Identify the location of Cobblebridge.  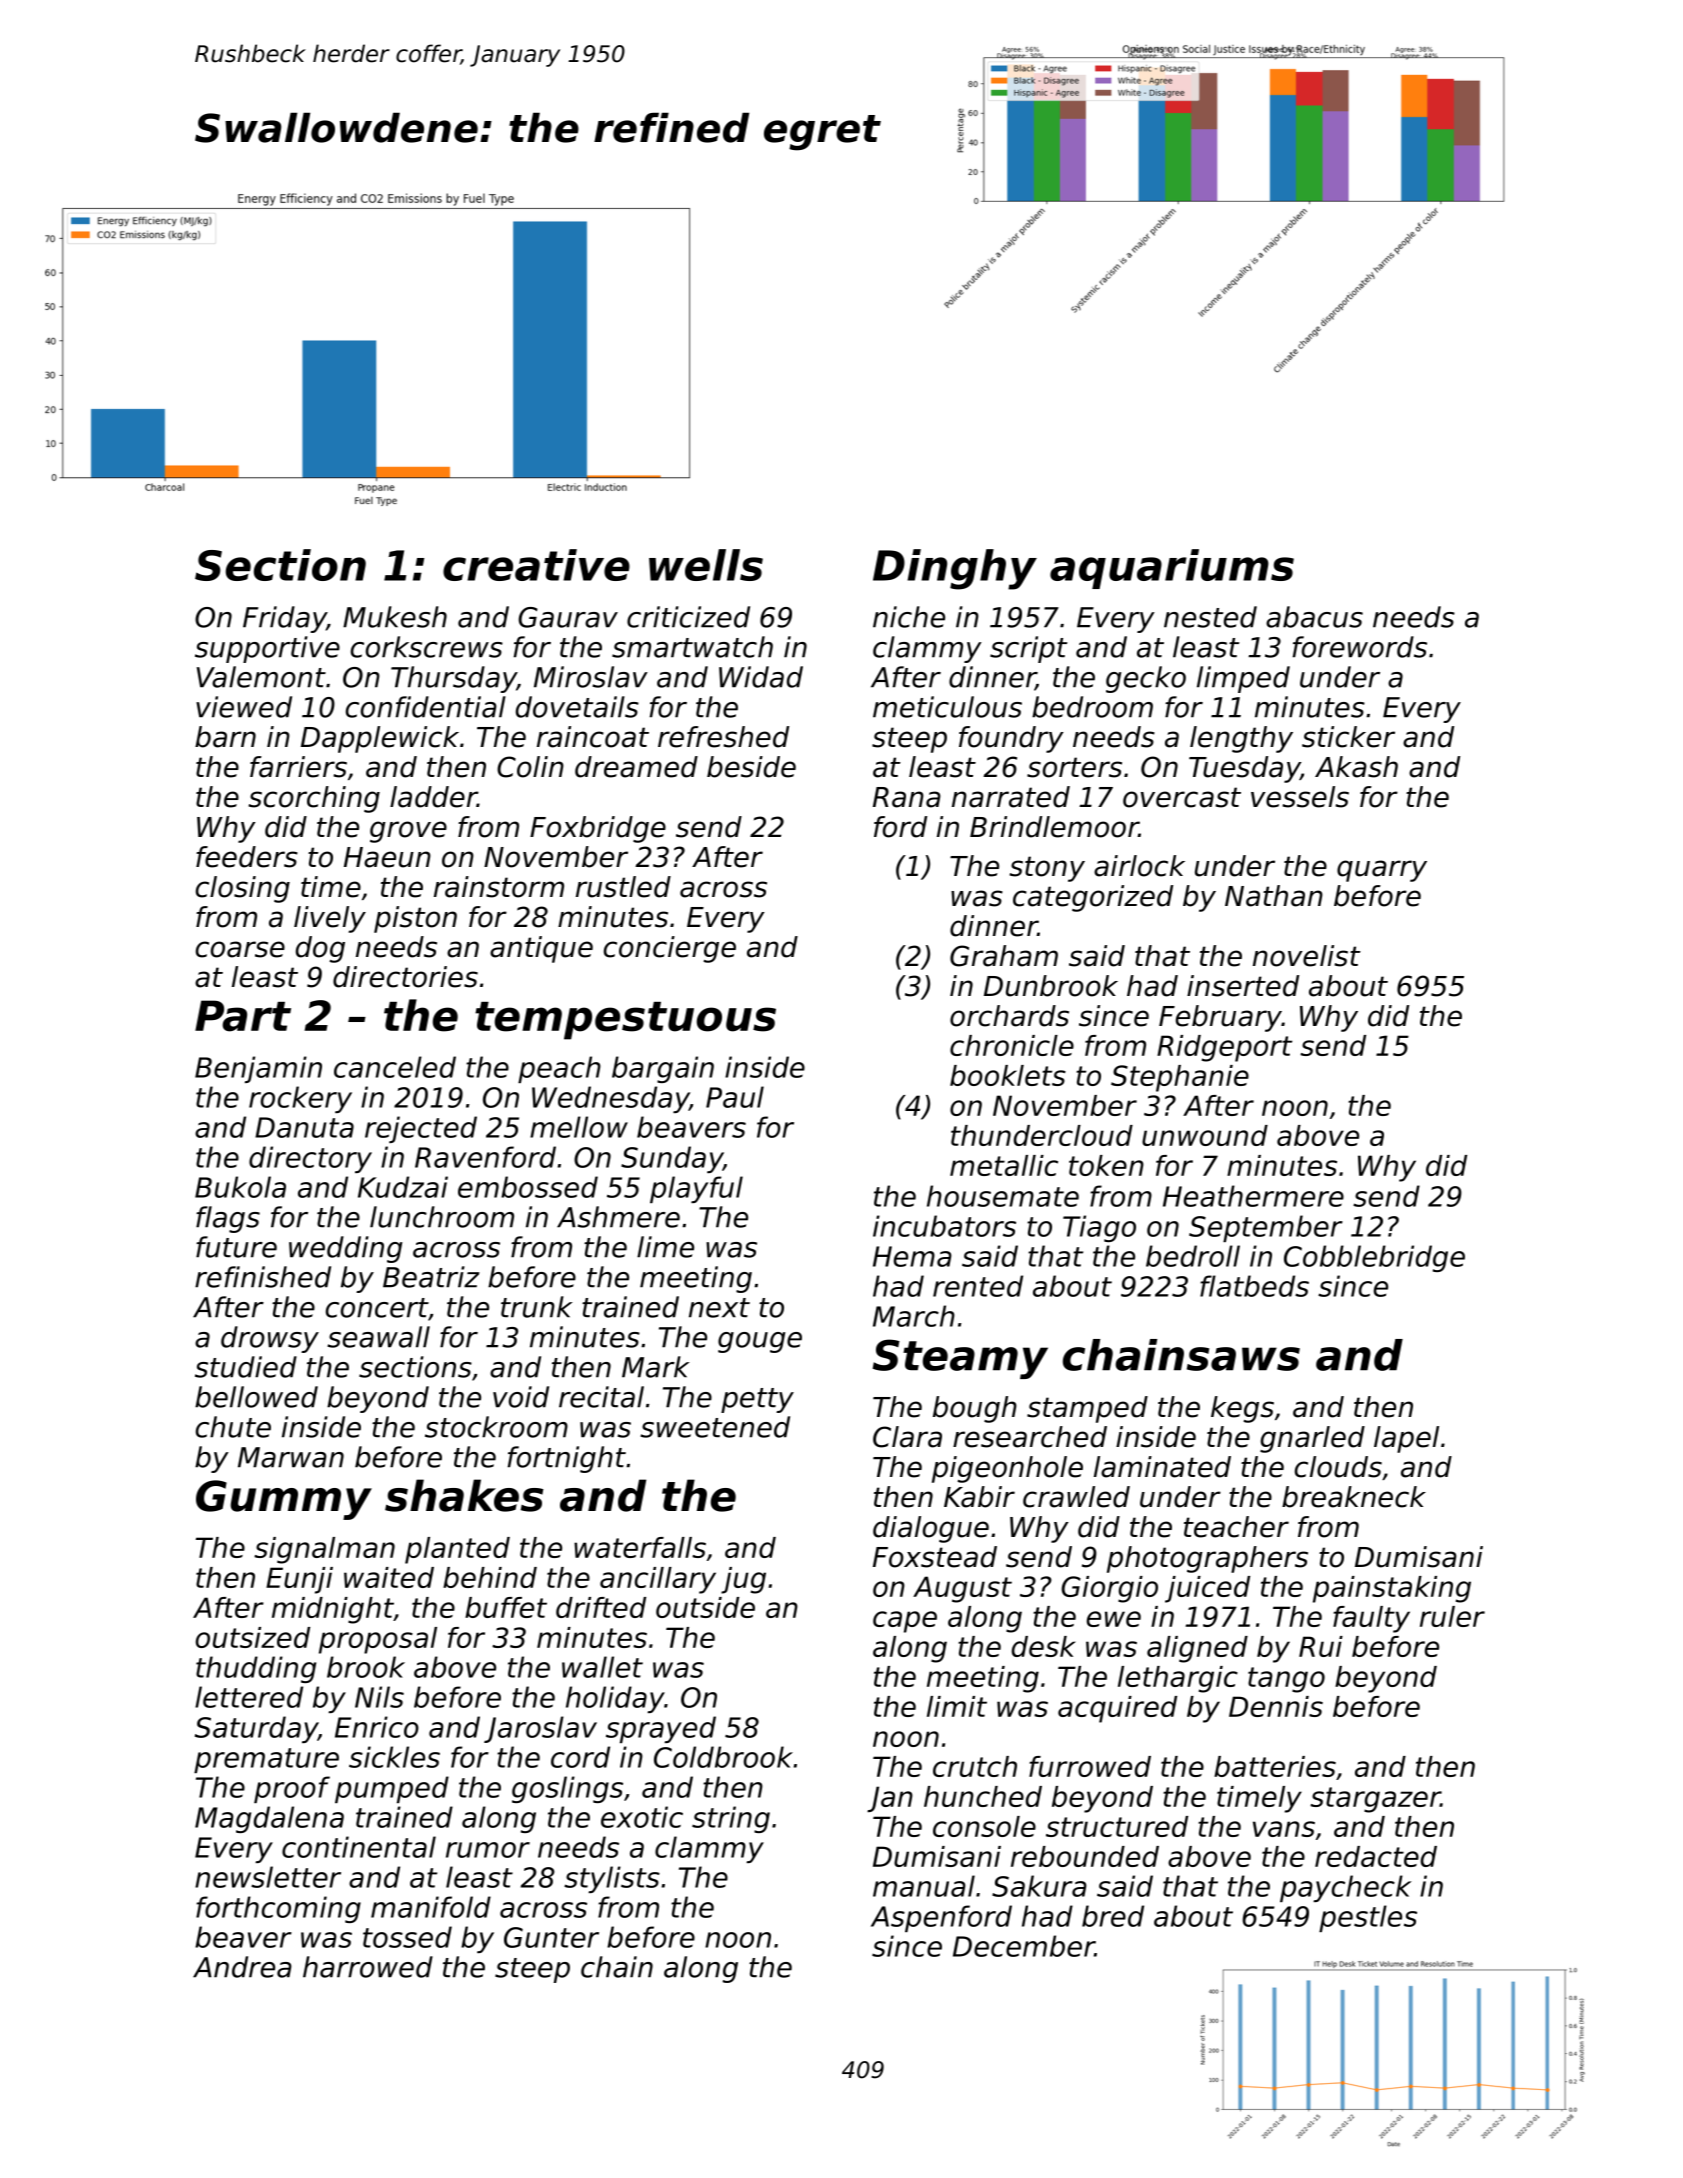
(1374, 1258).
